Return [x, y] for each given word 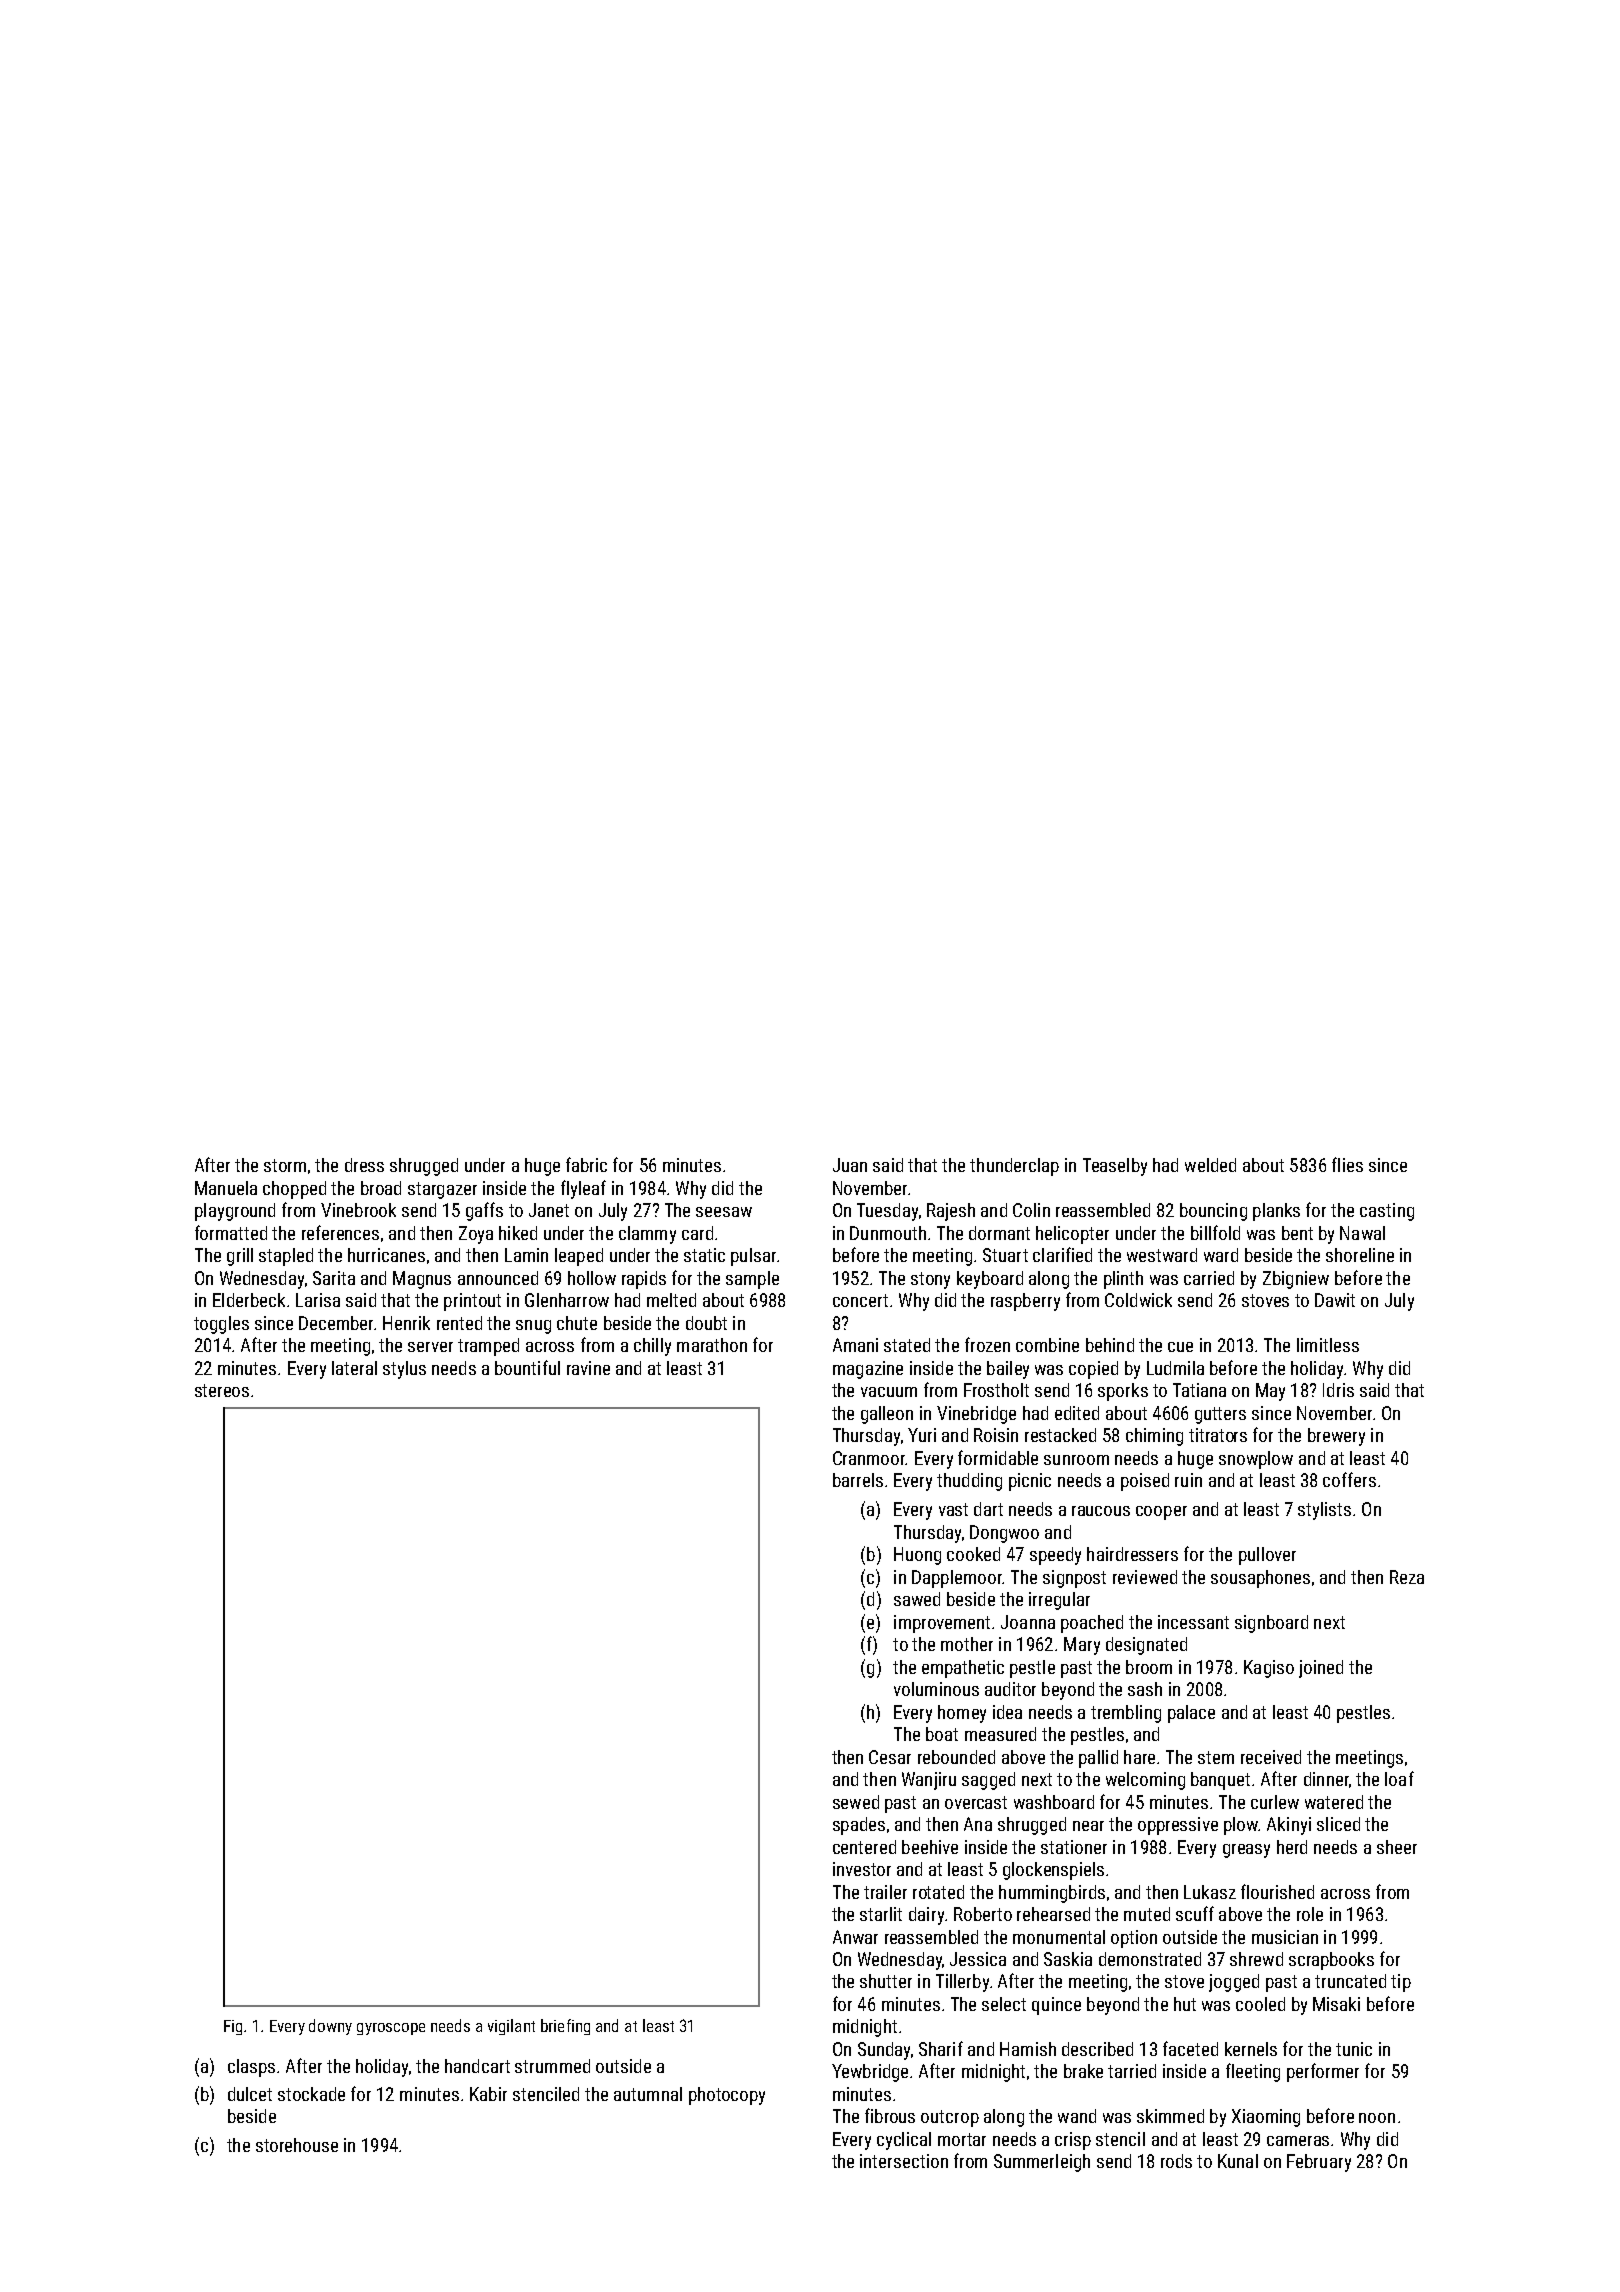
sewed [856, 1802]
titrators [1218, 1435]
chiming [1154, 1437]
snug [533, 1327]
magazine [868, 1370]
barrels [858, 1480]
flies [1347, 1164]
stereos [222, 1390]
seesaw [724, 1212]
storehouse [297, 2145]
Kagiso [1269, 1669]
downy [330, 2027]
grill [240, 1257]
